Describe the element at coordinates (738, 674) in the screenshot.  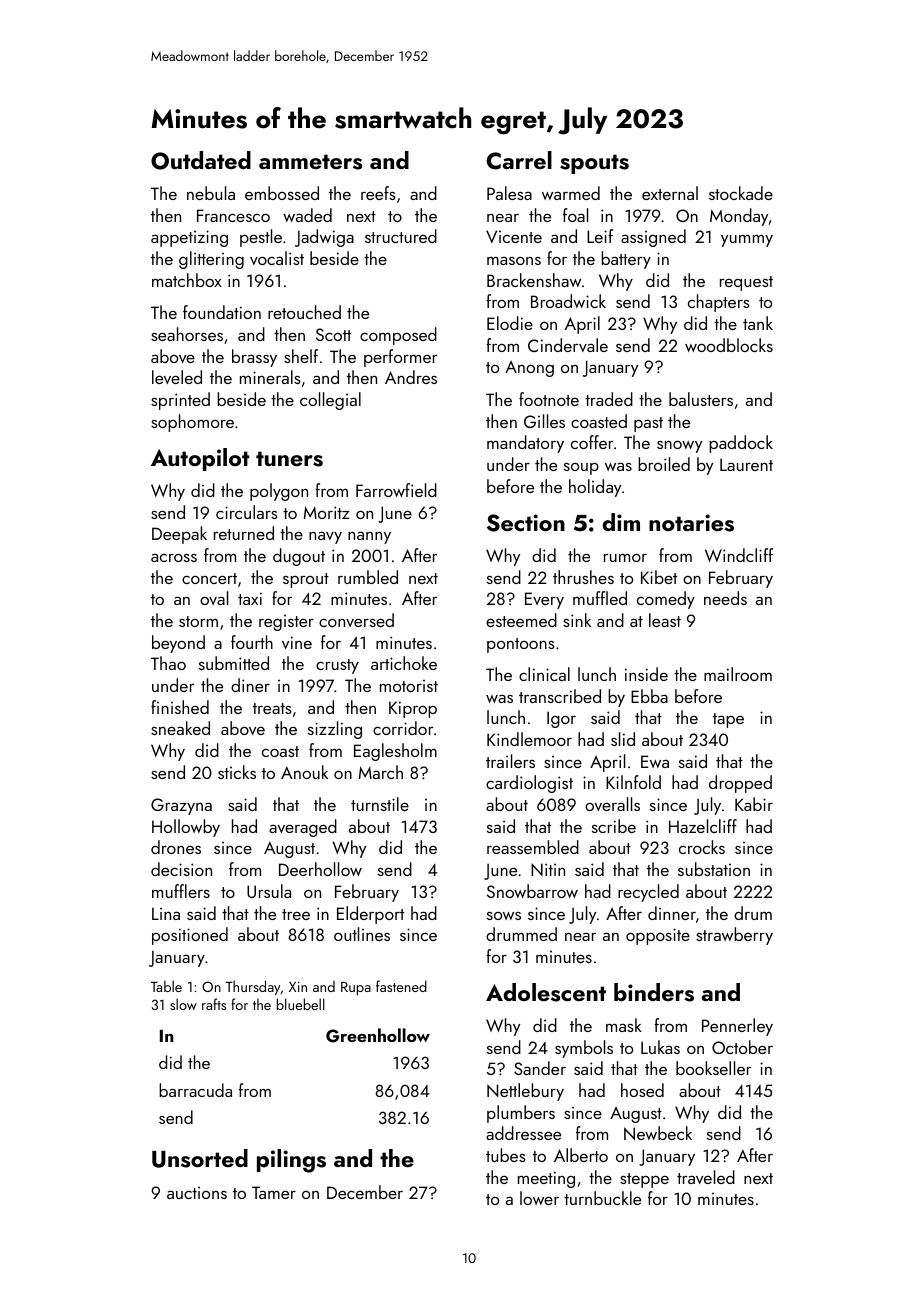
I see `mailroom` at that location.
